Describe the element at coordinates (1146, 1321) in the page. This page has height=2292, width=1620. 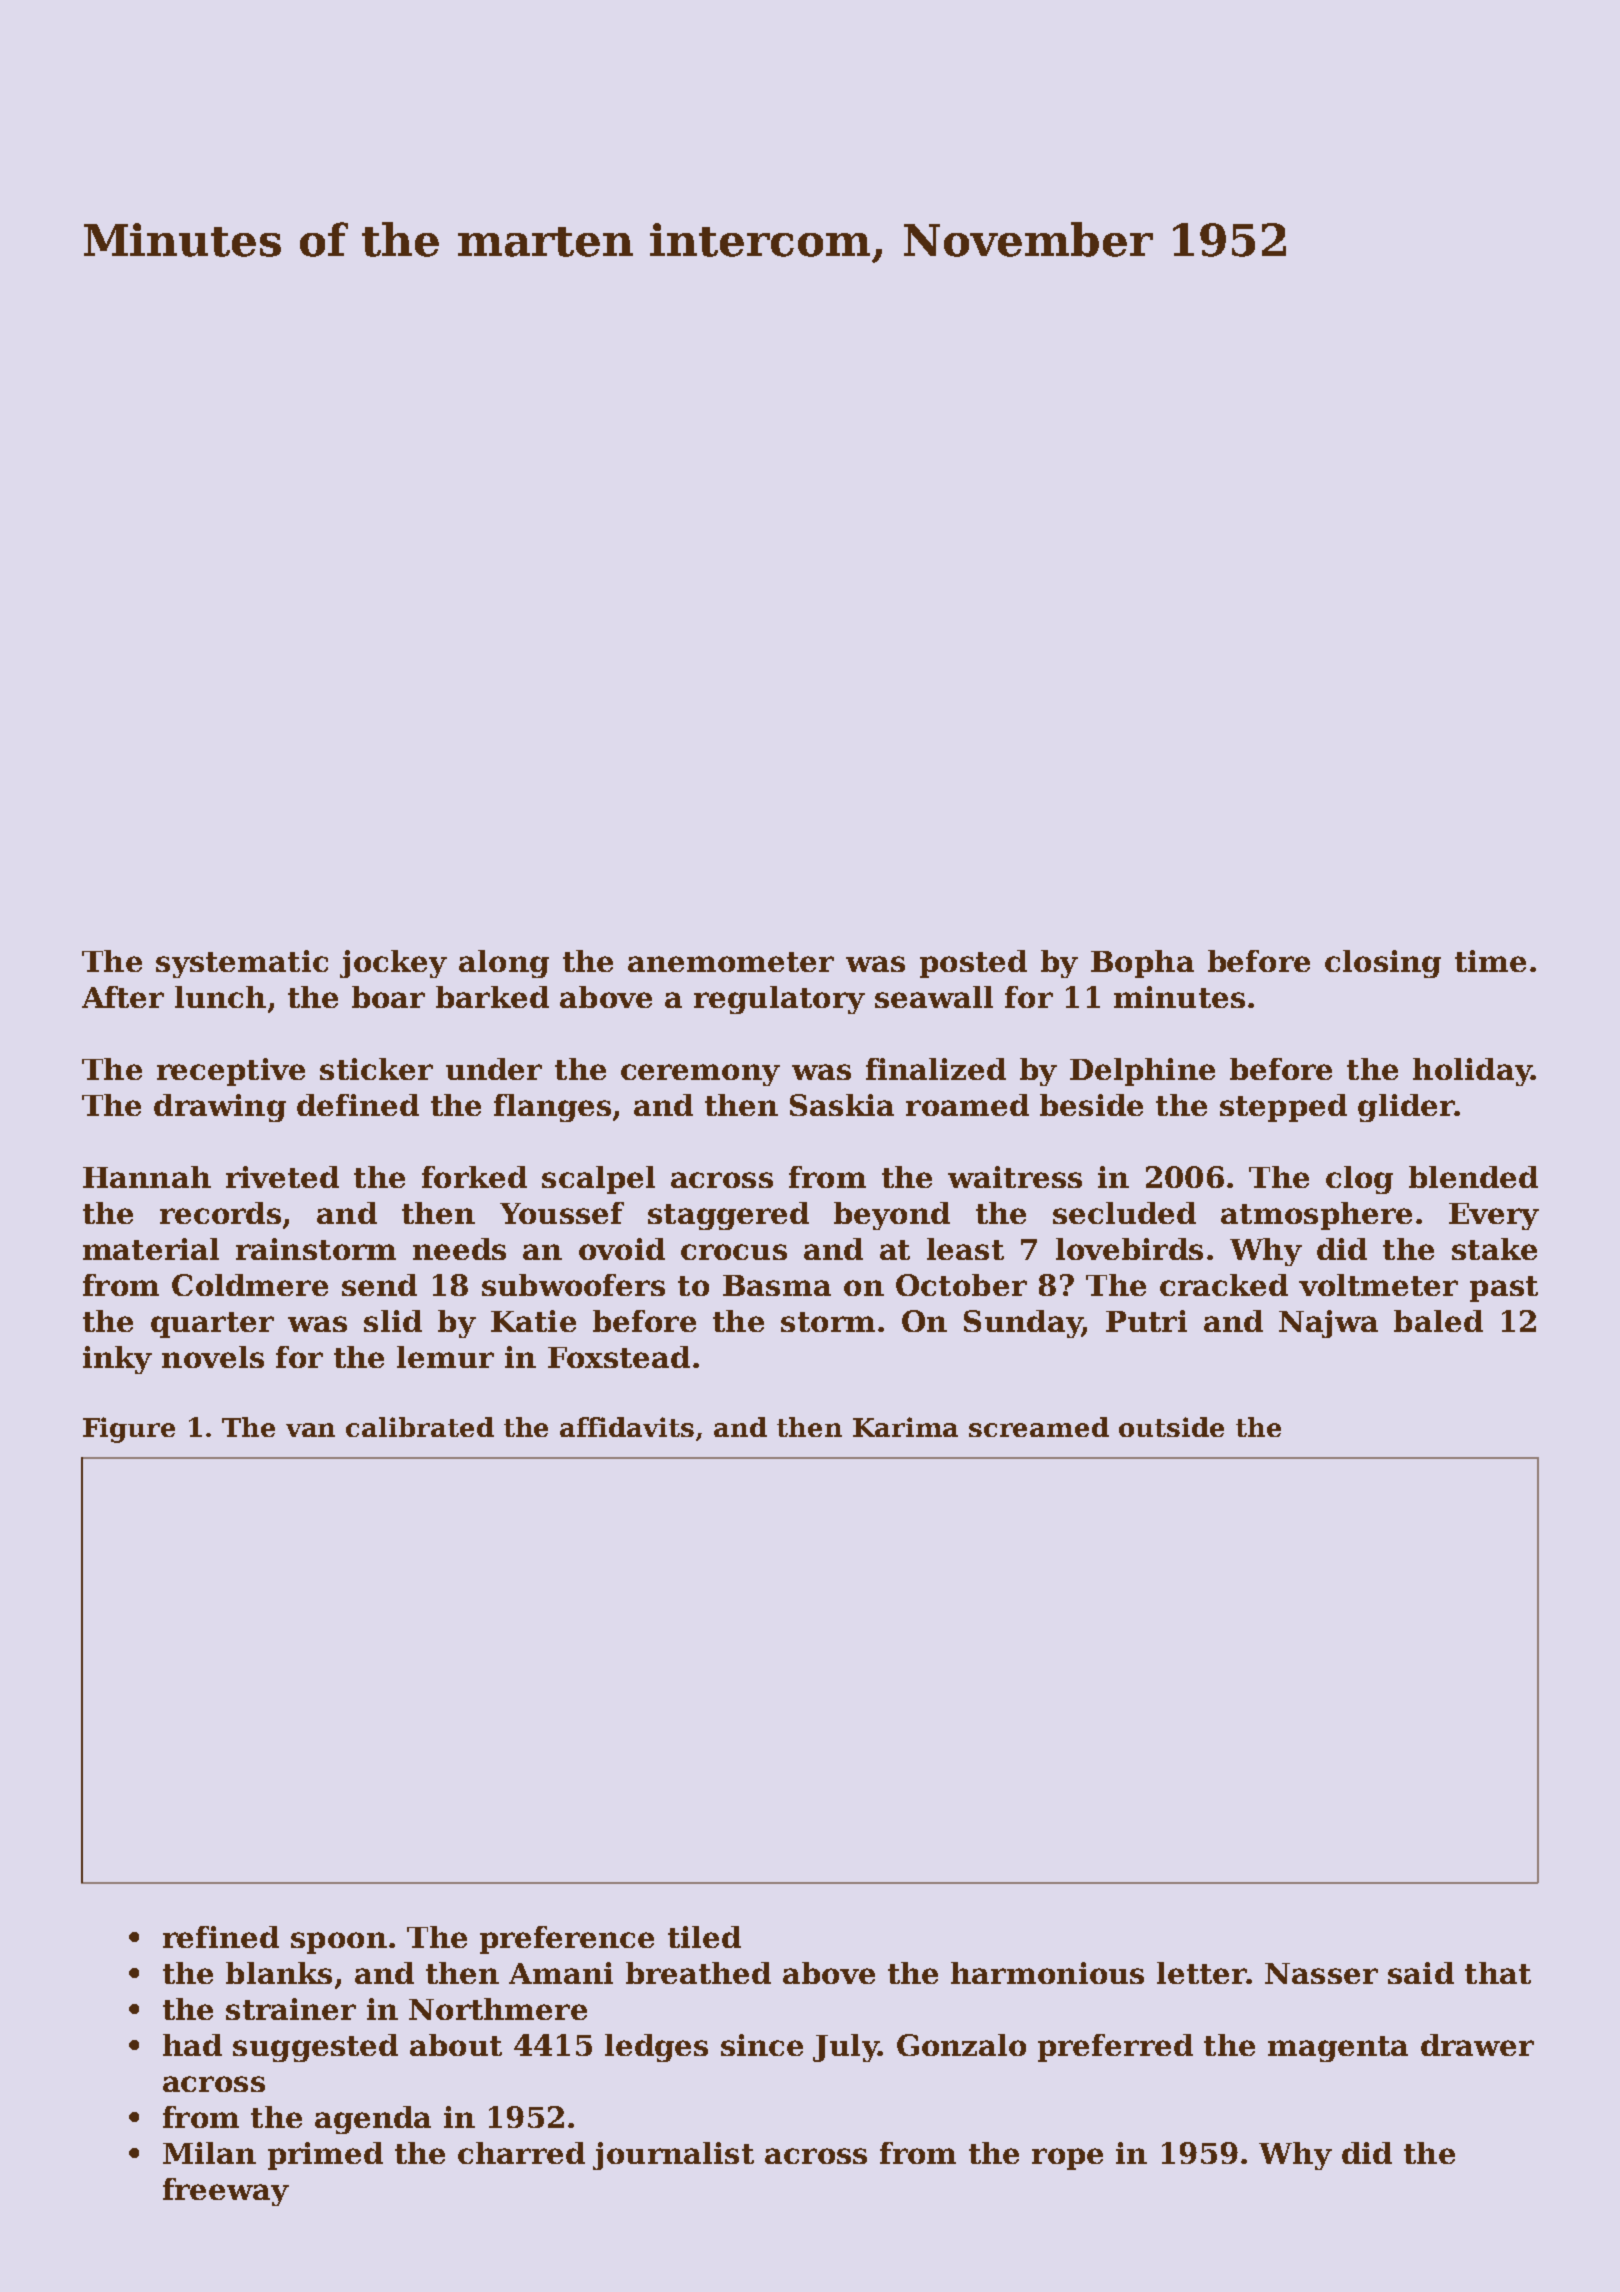
I see `Putri` at that location.
